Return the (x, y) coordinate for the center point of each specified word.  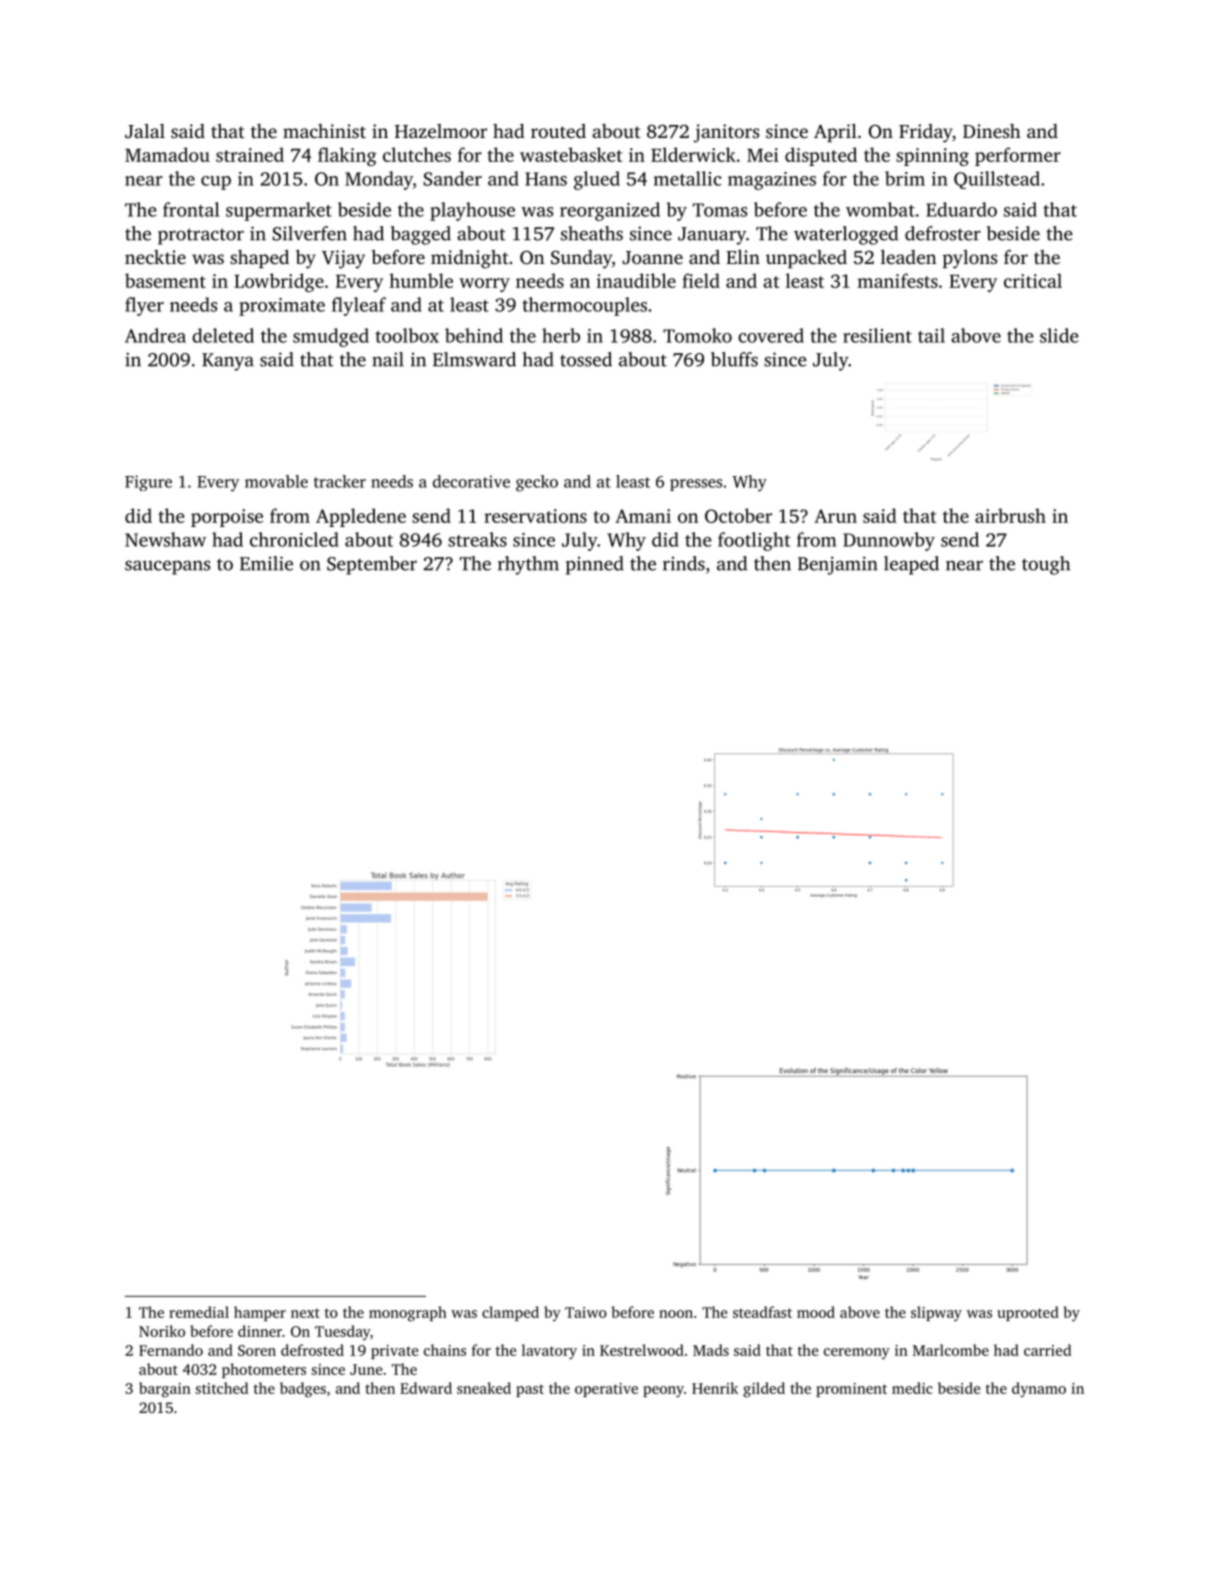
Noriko (162, 1331)
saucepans (167, 567)
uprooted (1028, 1313)
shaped (259, 259)
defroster (943, 233)
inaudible (636, 280)
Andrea (155, 335)
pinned (595, 565)
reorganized (610, 211)
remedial (199, 1312)
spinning (932, 157)
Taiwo (586, 1312)
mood (816, 1312)
